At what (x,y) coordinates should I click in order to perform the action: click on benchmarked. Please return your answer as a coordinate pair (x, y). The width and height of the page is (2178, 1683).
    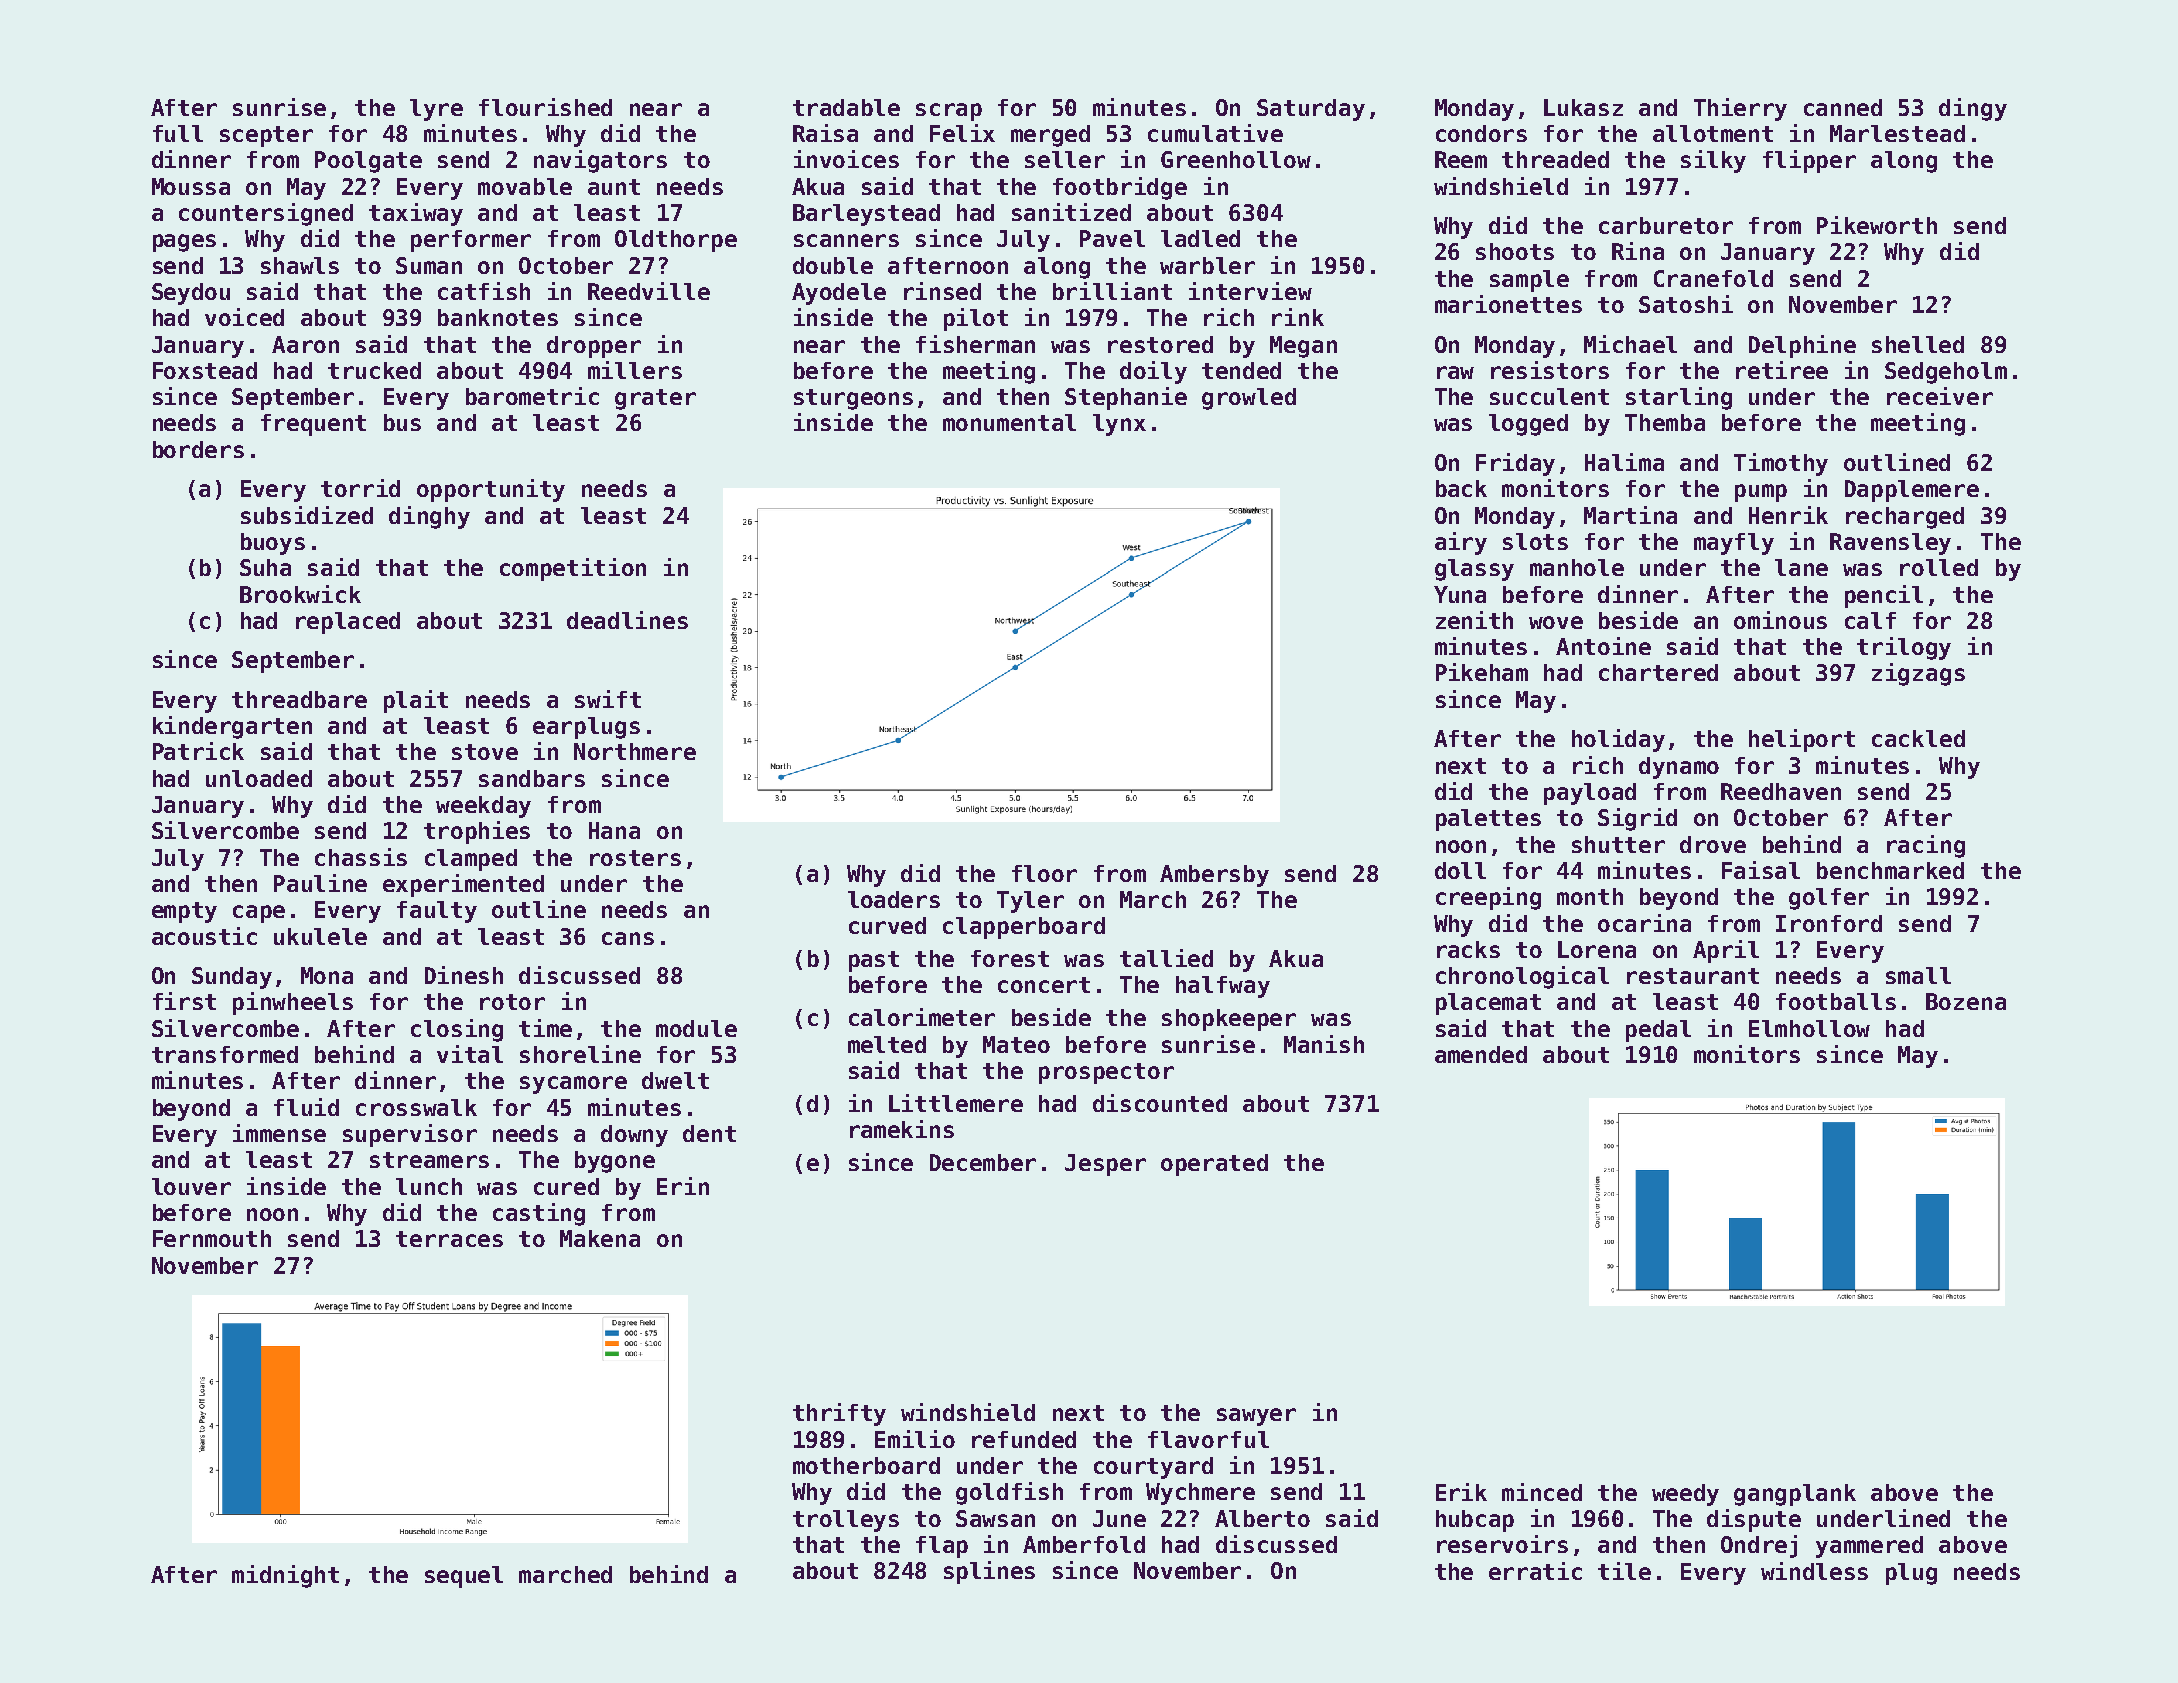
    Looking at the image, I should click on (1890, 870).
